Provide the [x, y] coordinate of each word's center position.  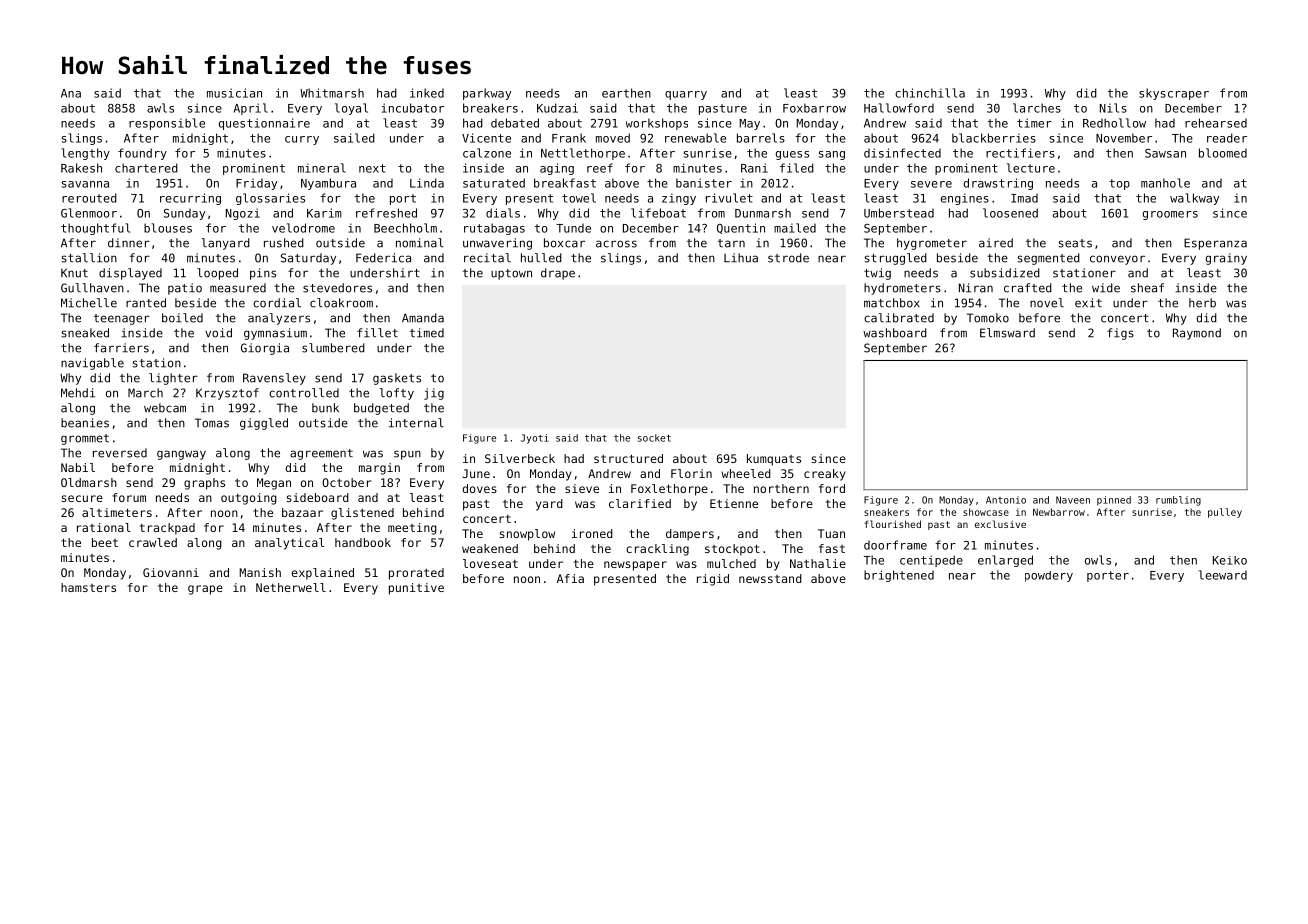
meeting [412, 529]
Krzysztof [227, 394]
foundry [142, 154]
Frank [569, 138]
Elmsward [1007, 333]
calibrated [899, 318]
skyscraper [1174, 94]
